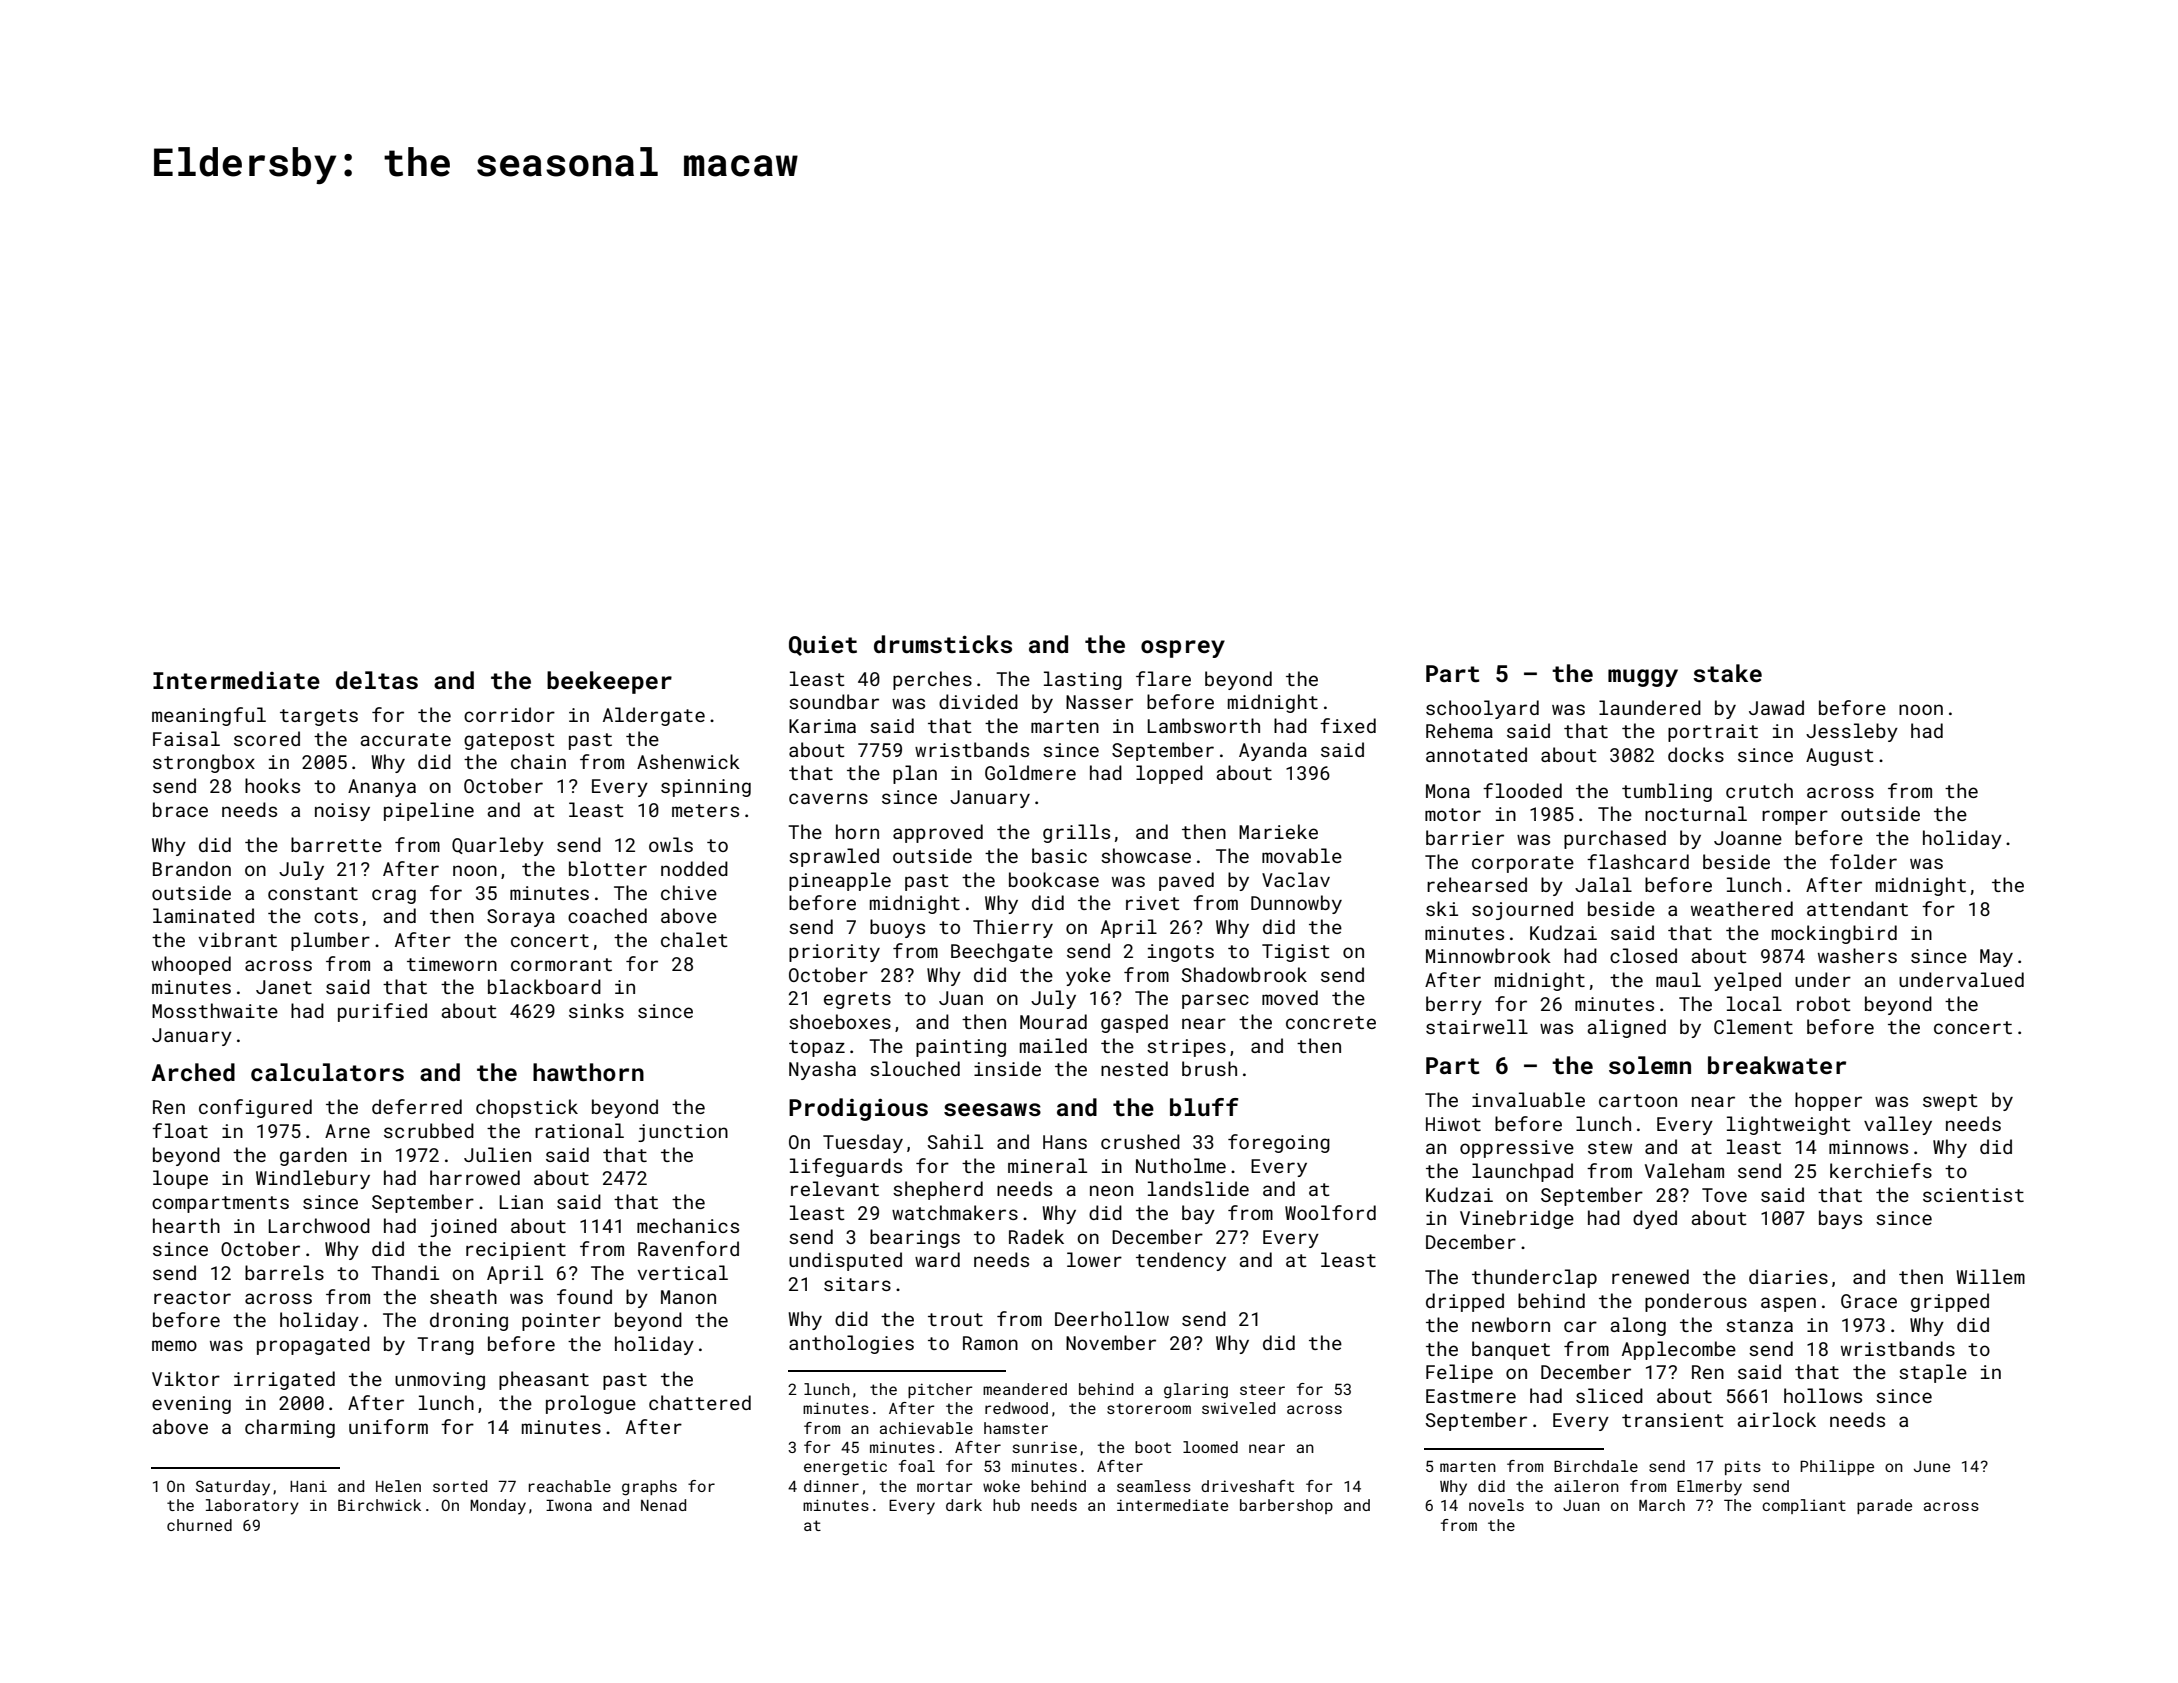 This screenshot has width=2178, height=1683. What do you see at coordinates (579, 1130) in the screenshot?
I see `rational` at bounding box center [579, 1130].
